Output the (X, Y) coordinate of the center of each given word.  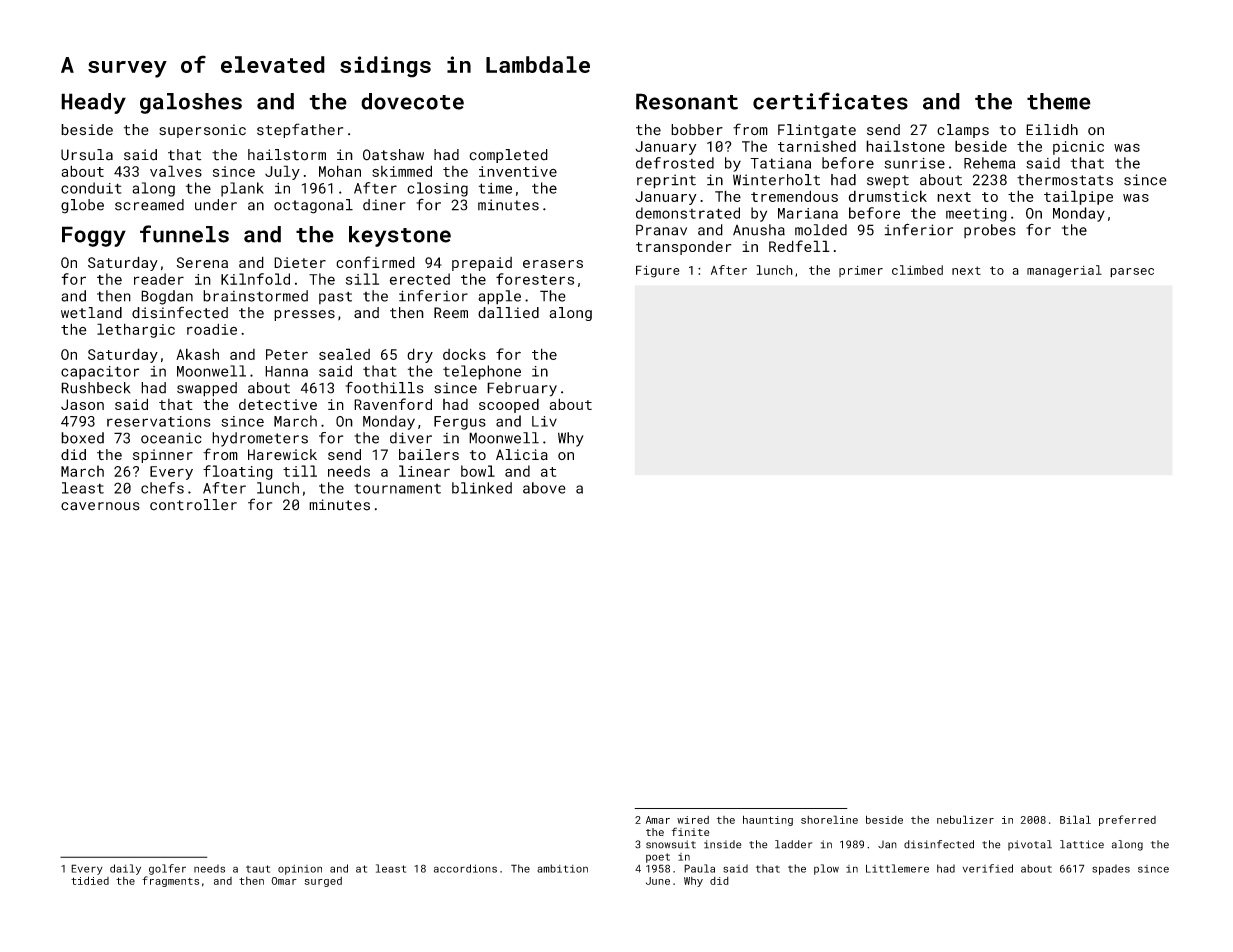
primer (861, 271)
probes (990, 231)
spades (1111, 869)
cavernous (100, 506)
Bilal (1075, 819)
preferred (1127, 820)
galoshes (191, 103)
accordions (465, 868)
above (544, 488)
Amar (658, 820)
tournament (397, 489)
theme (1059, 101)
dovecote (412, 101)
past (335, 297)
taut (258, 869)
